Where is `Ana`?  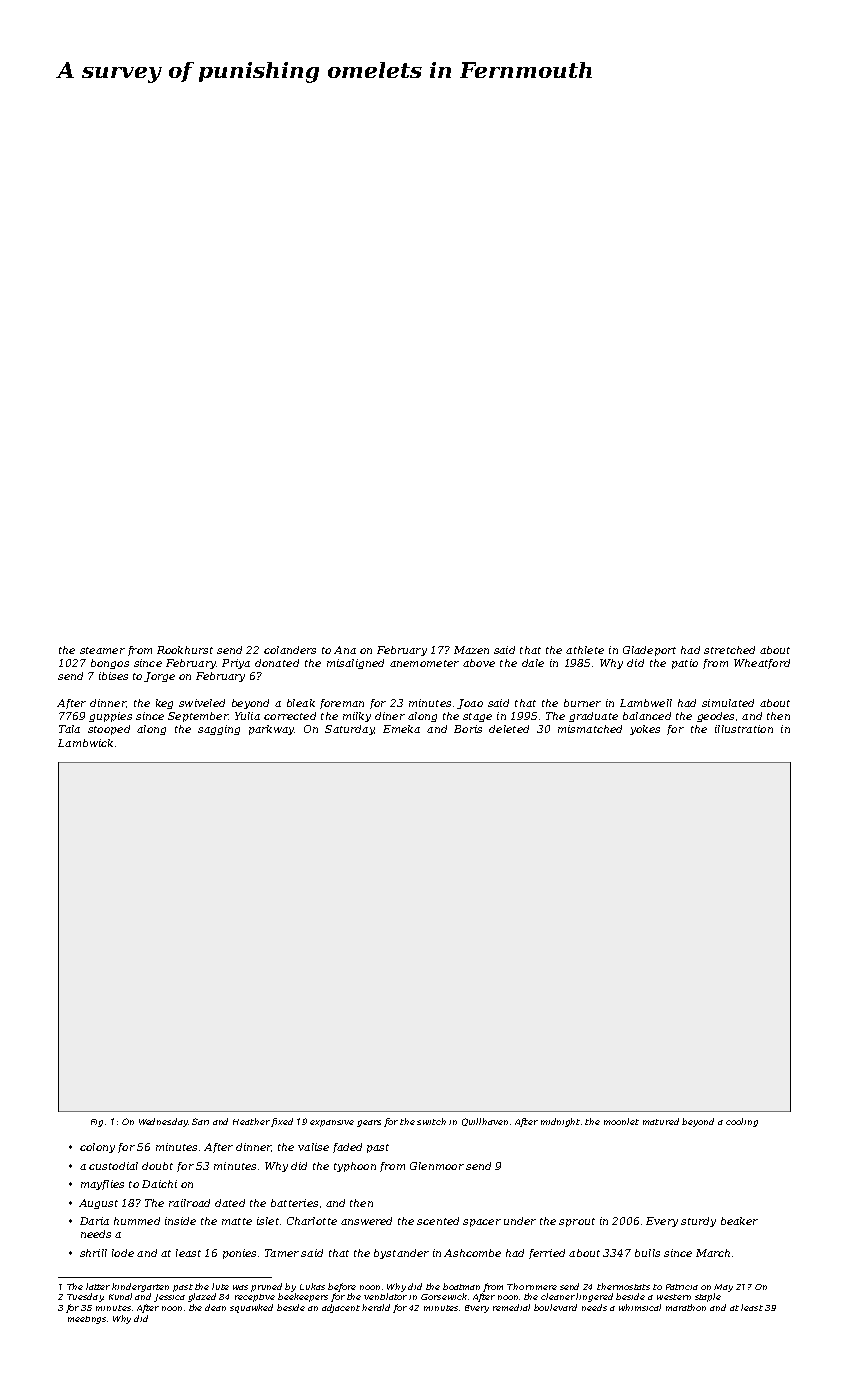 Ana is located at coordinates (345, 650).
